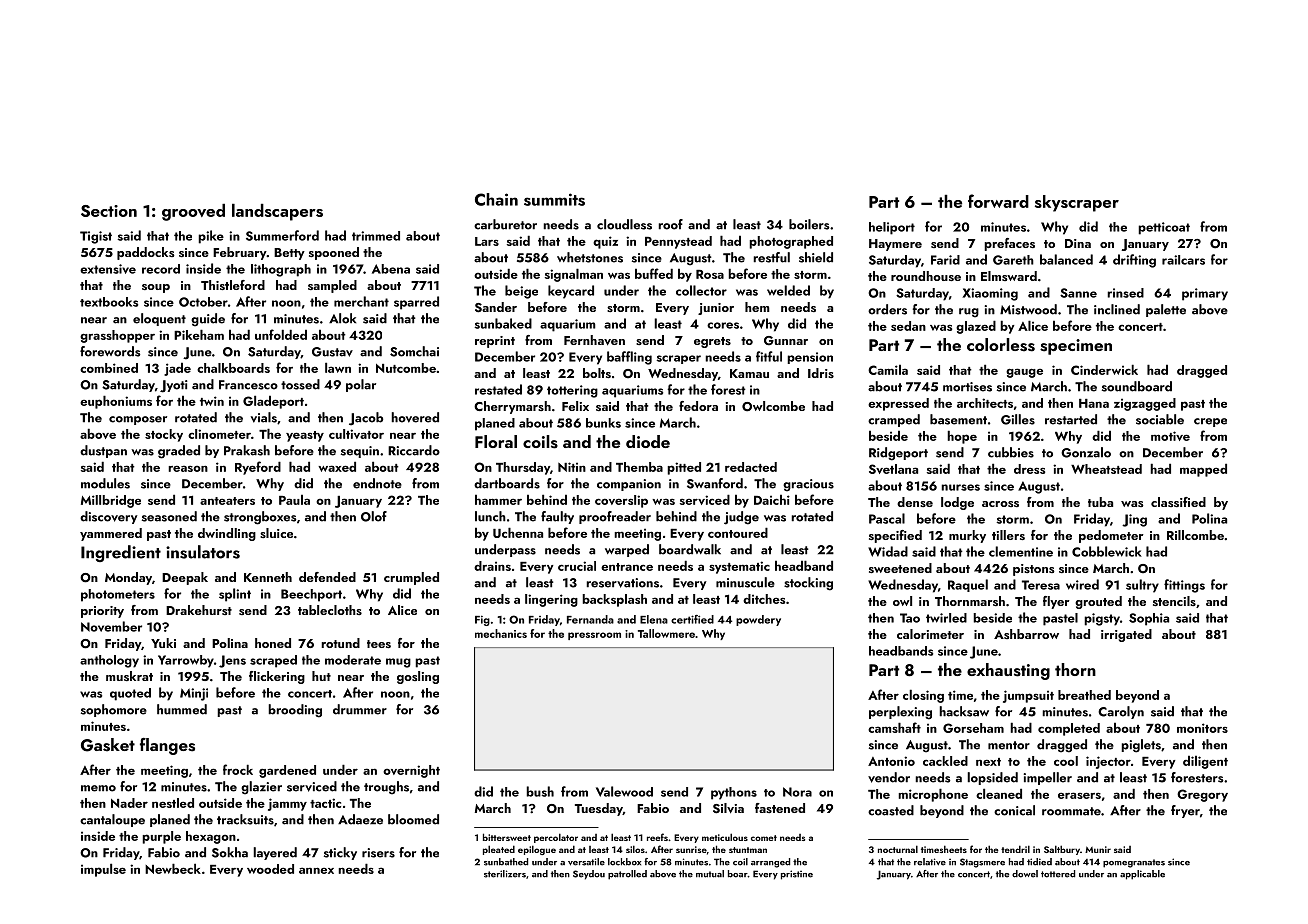 The image size is (1308, 924). I want to click on Olof, so click(374, 516).
